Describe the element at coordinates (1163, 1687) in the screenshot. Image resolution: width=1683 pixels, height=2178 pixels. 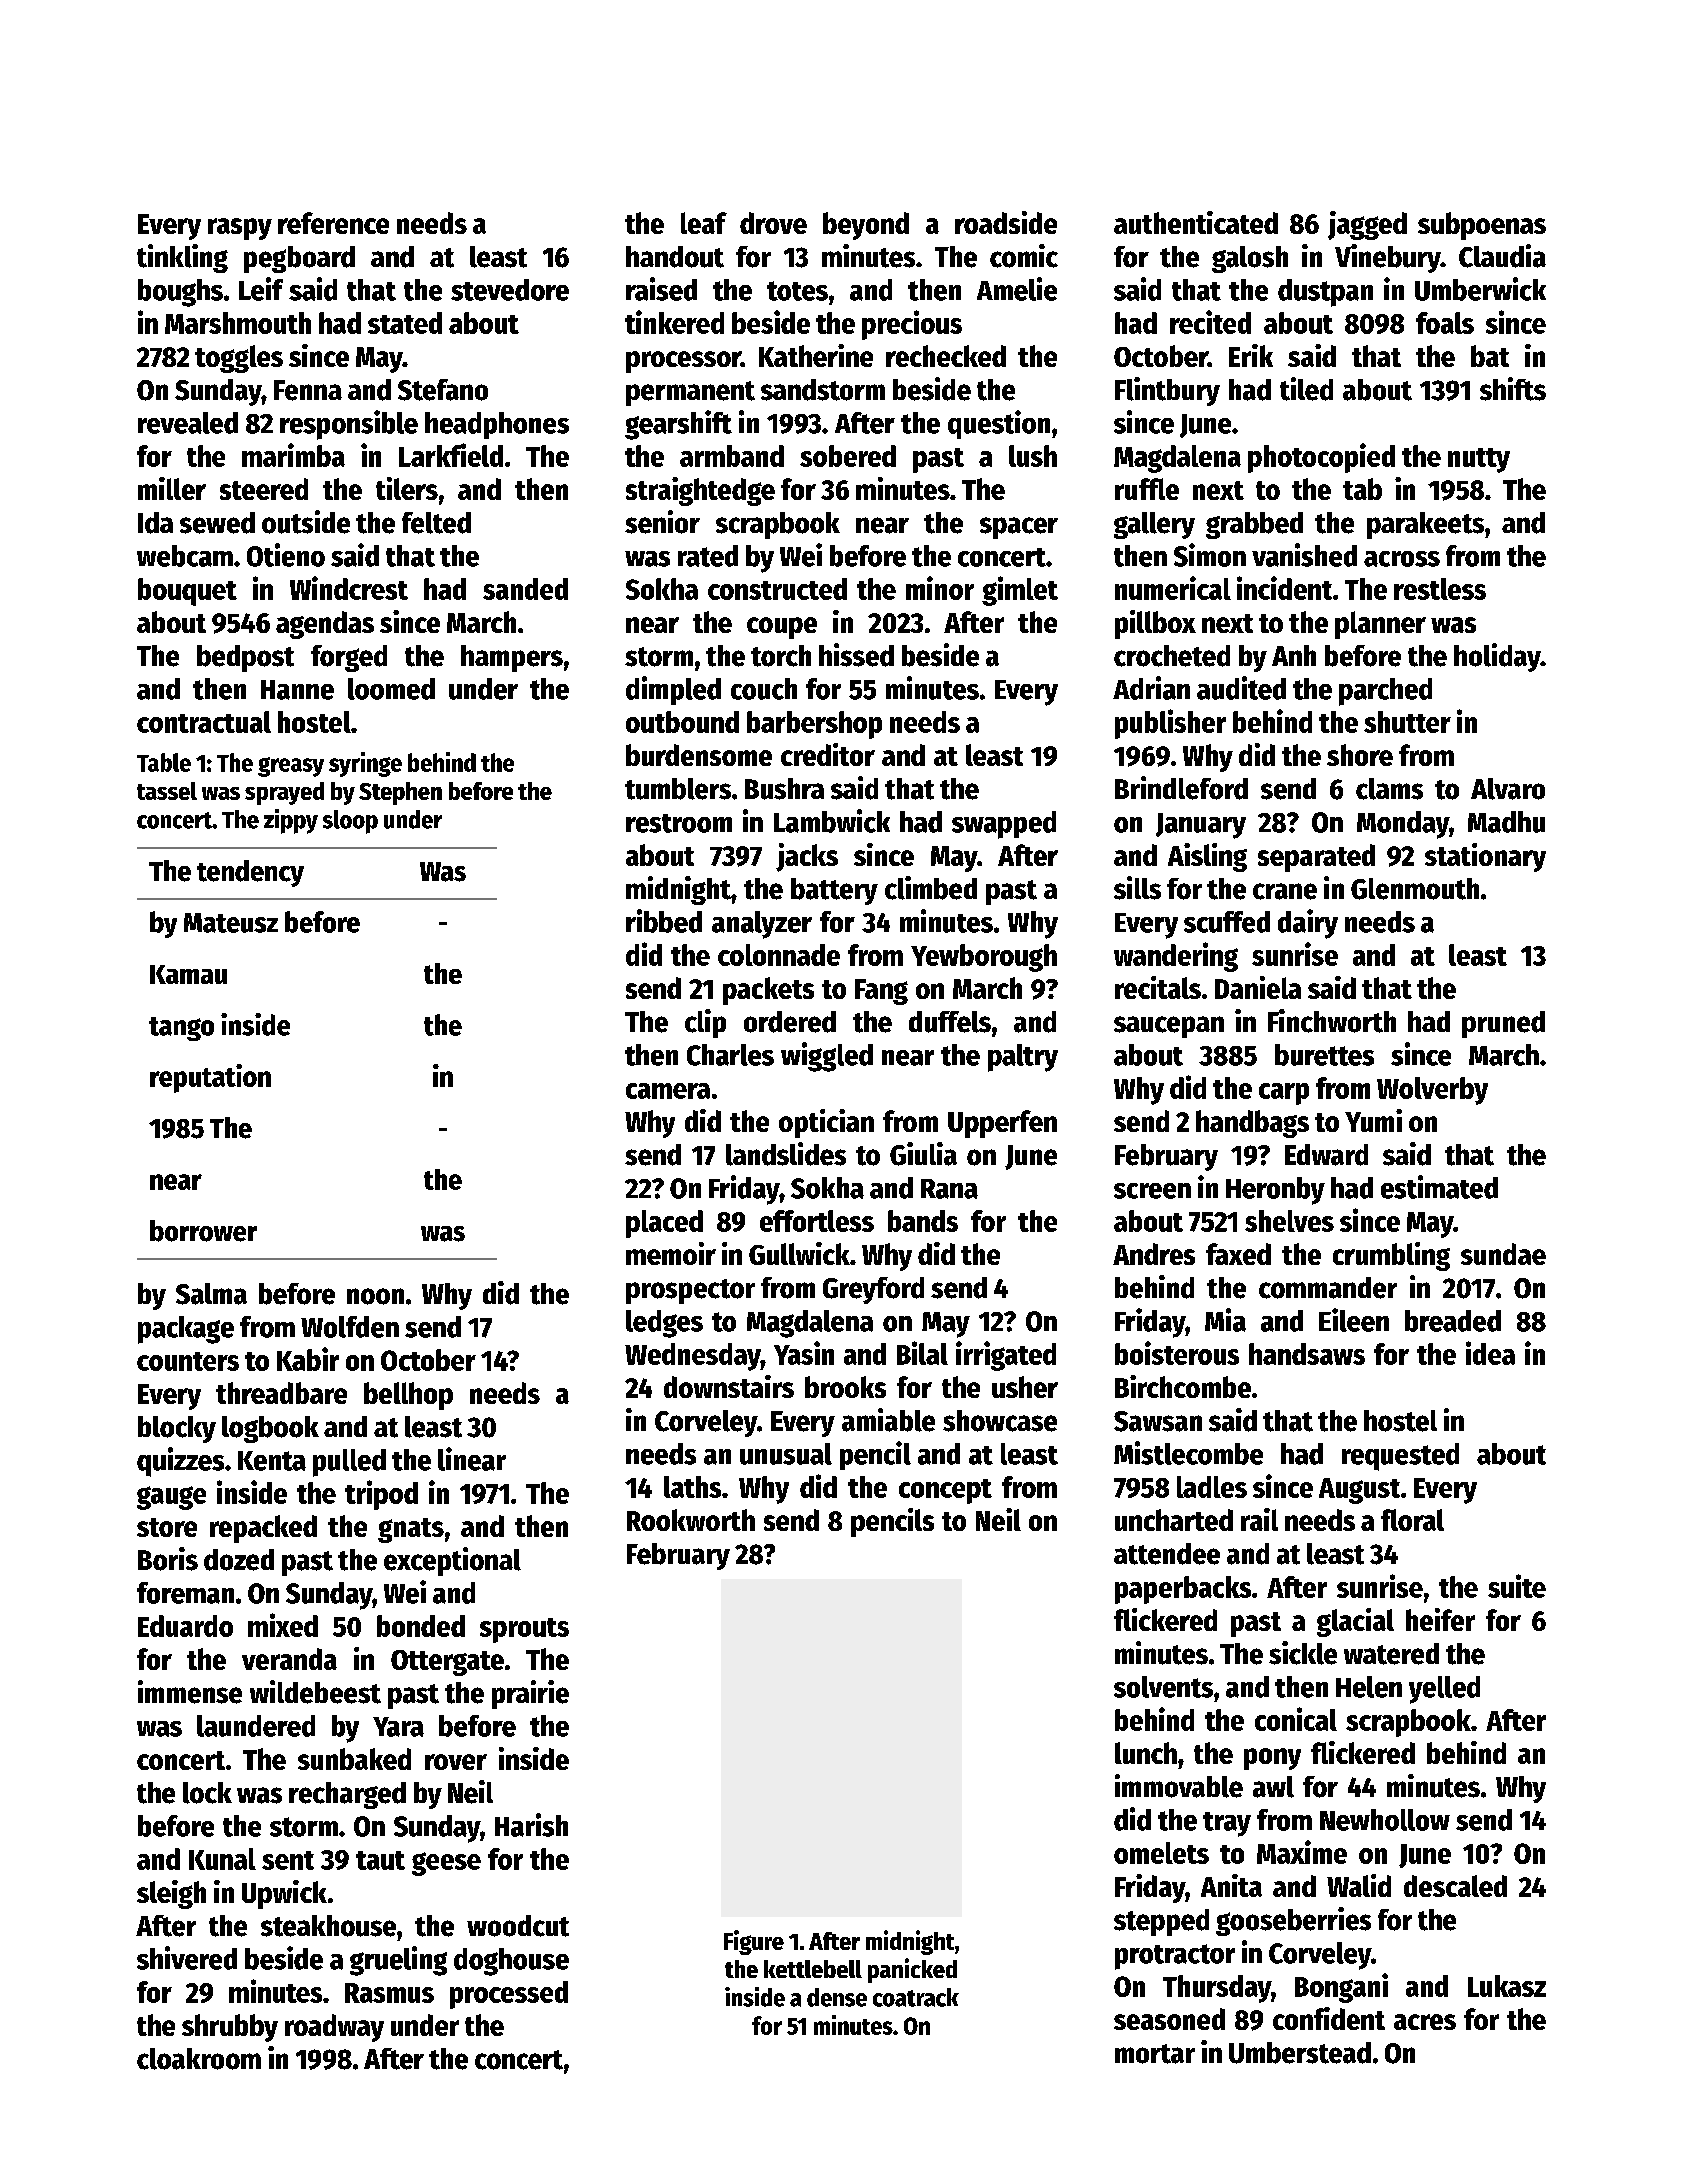
I see `solvents` at that location.
